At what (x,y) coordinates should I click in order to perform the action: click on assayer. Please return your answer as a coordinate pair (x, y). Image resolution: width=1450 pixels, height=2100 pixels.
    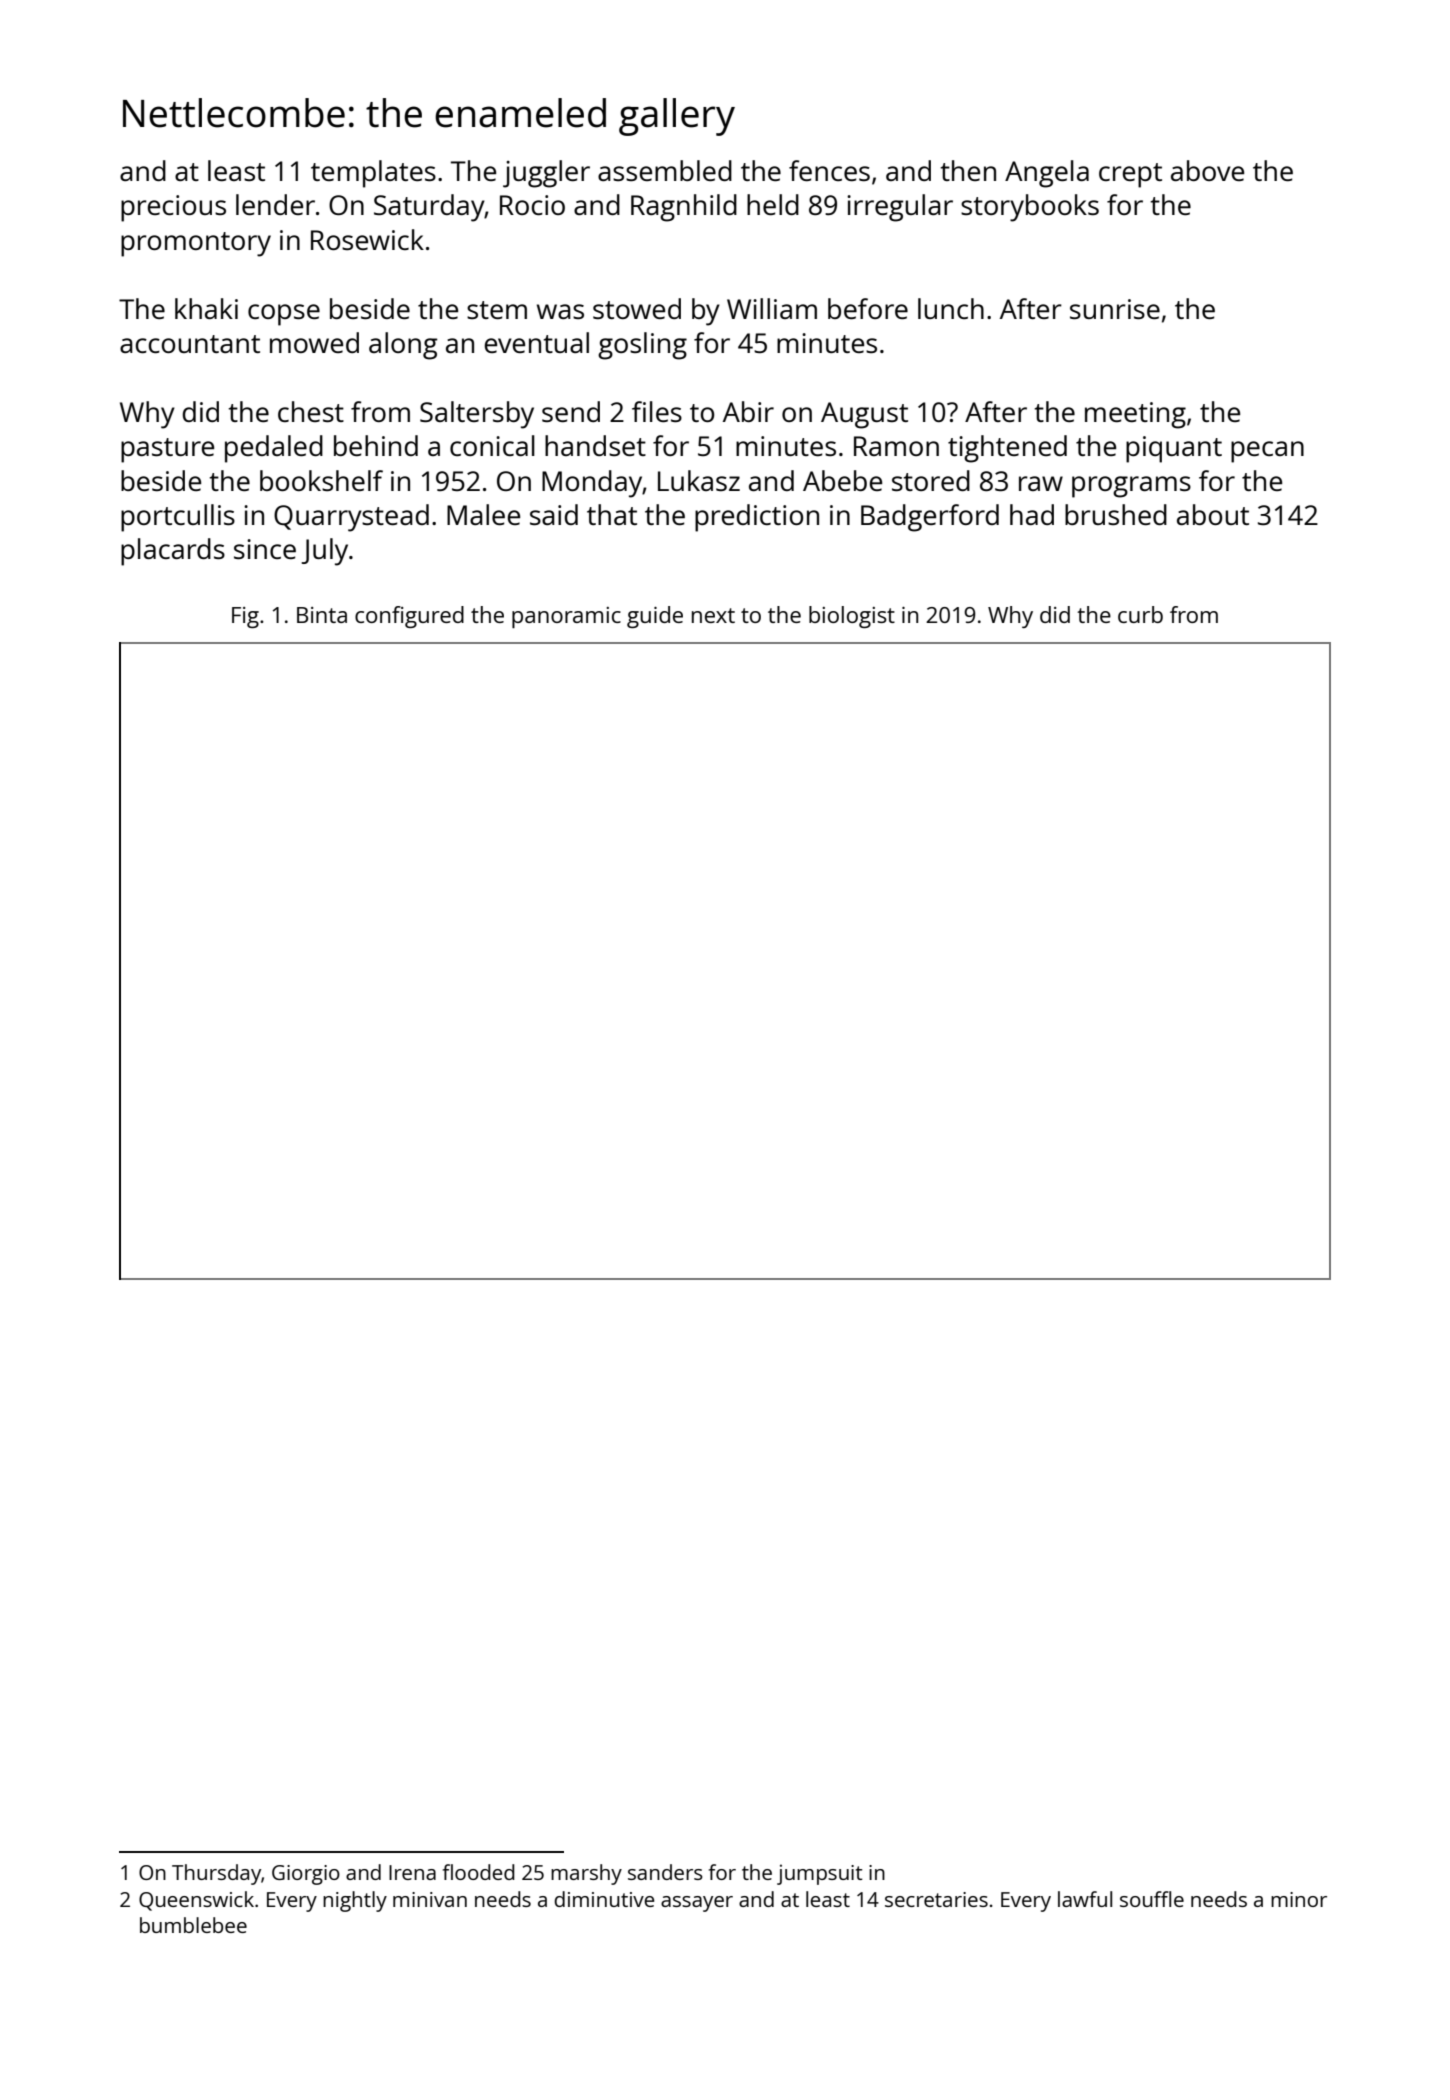
    Looking at the image, I should click on (697, 1904).
